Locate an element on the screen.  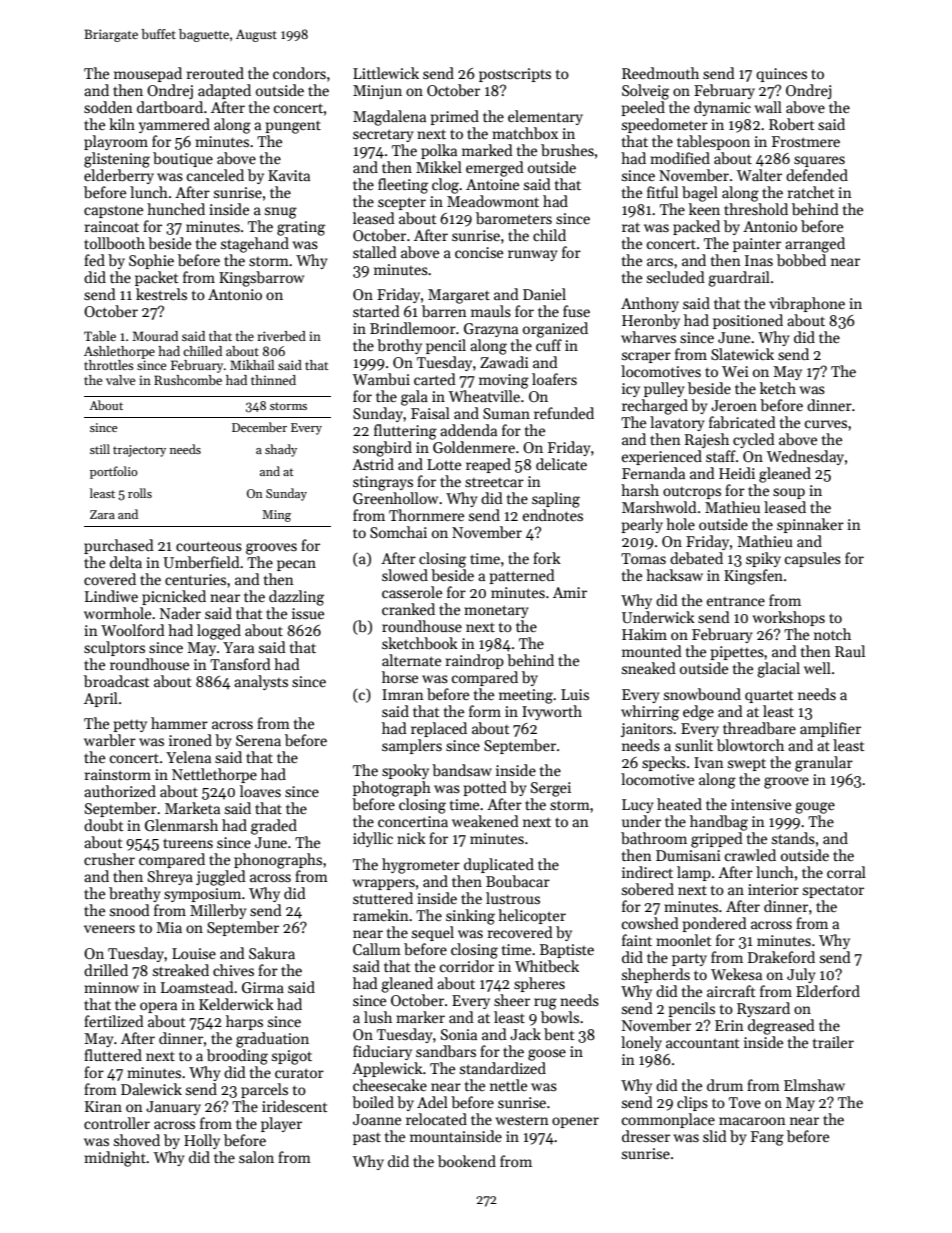
iridescent is located at coordinates (295, 1106).
